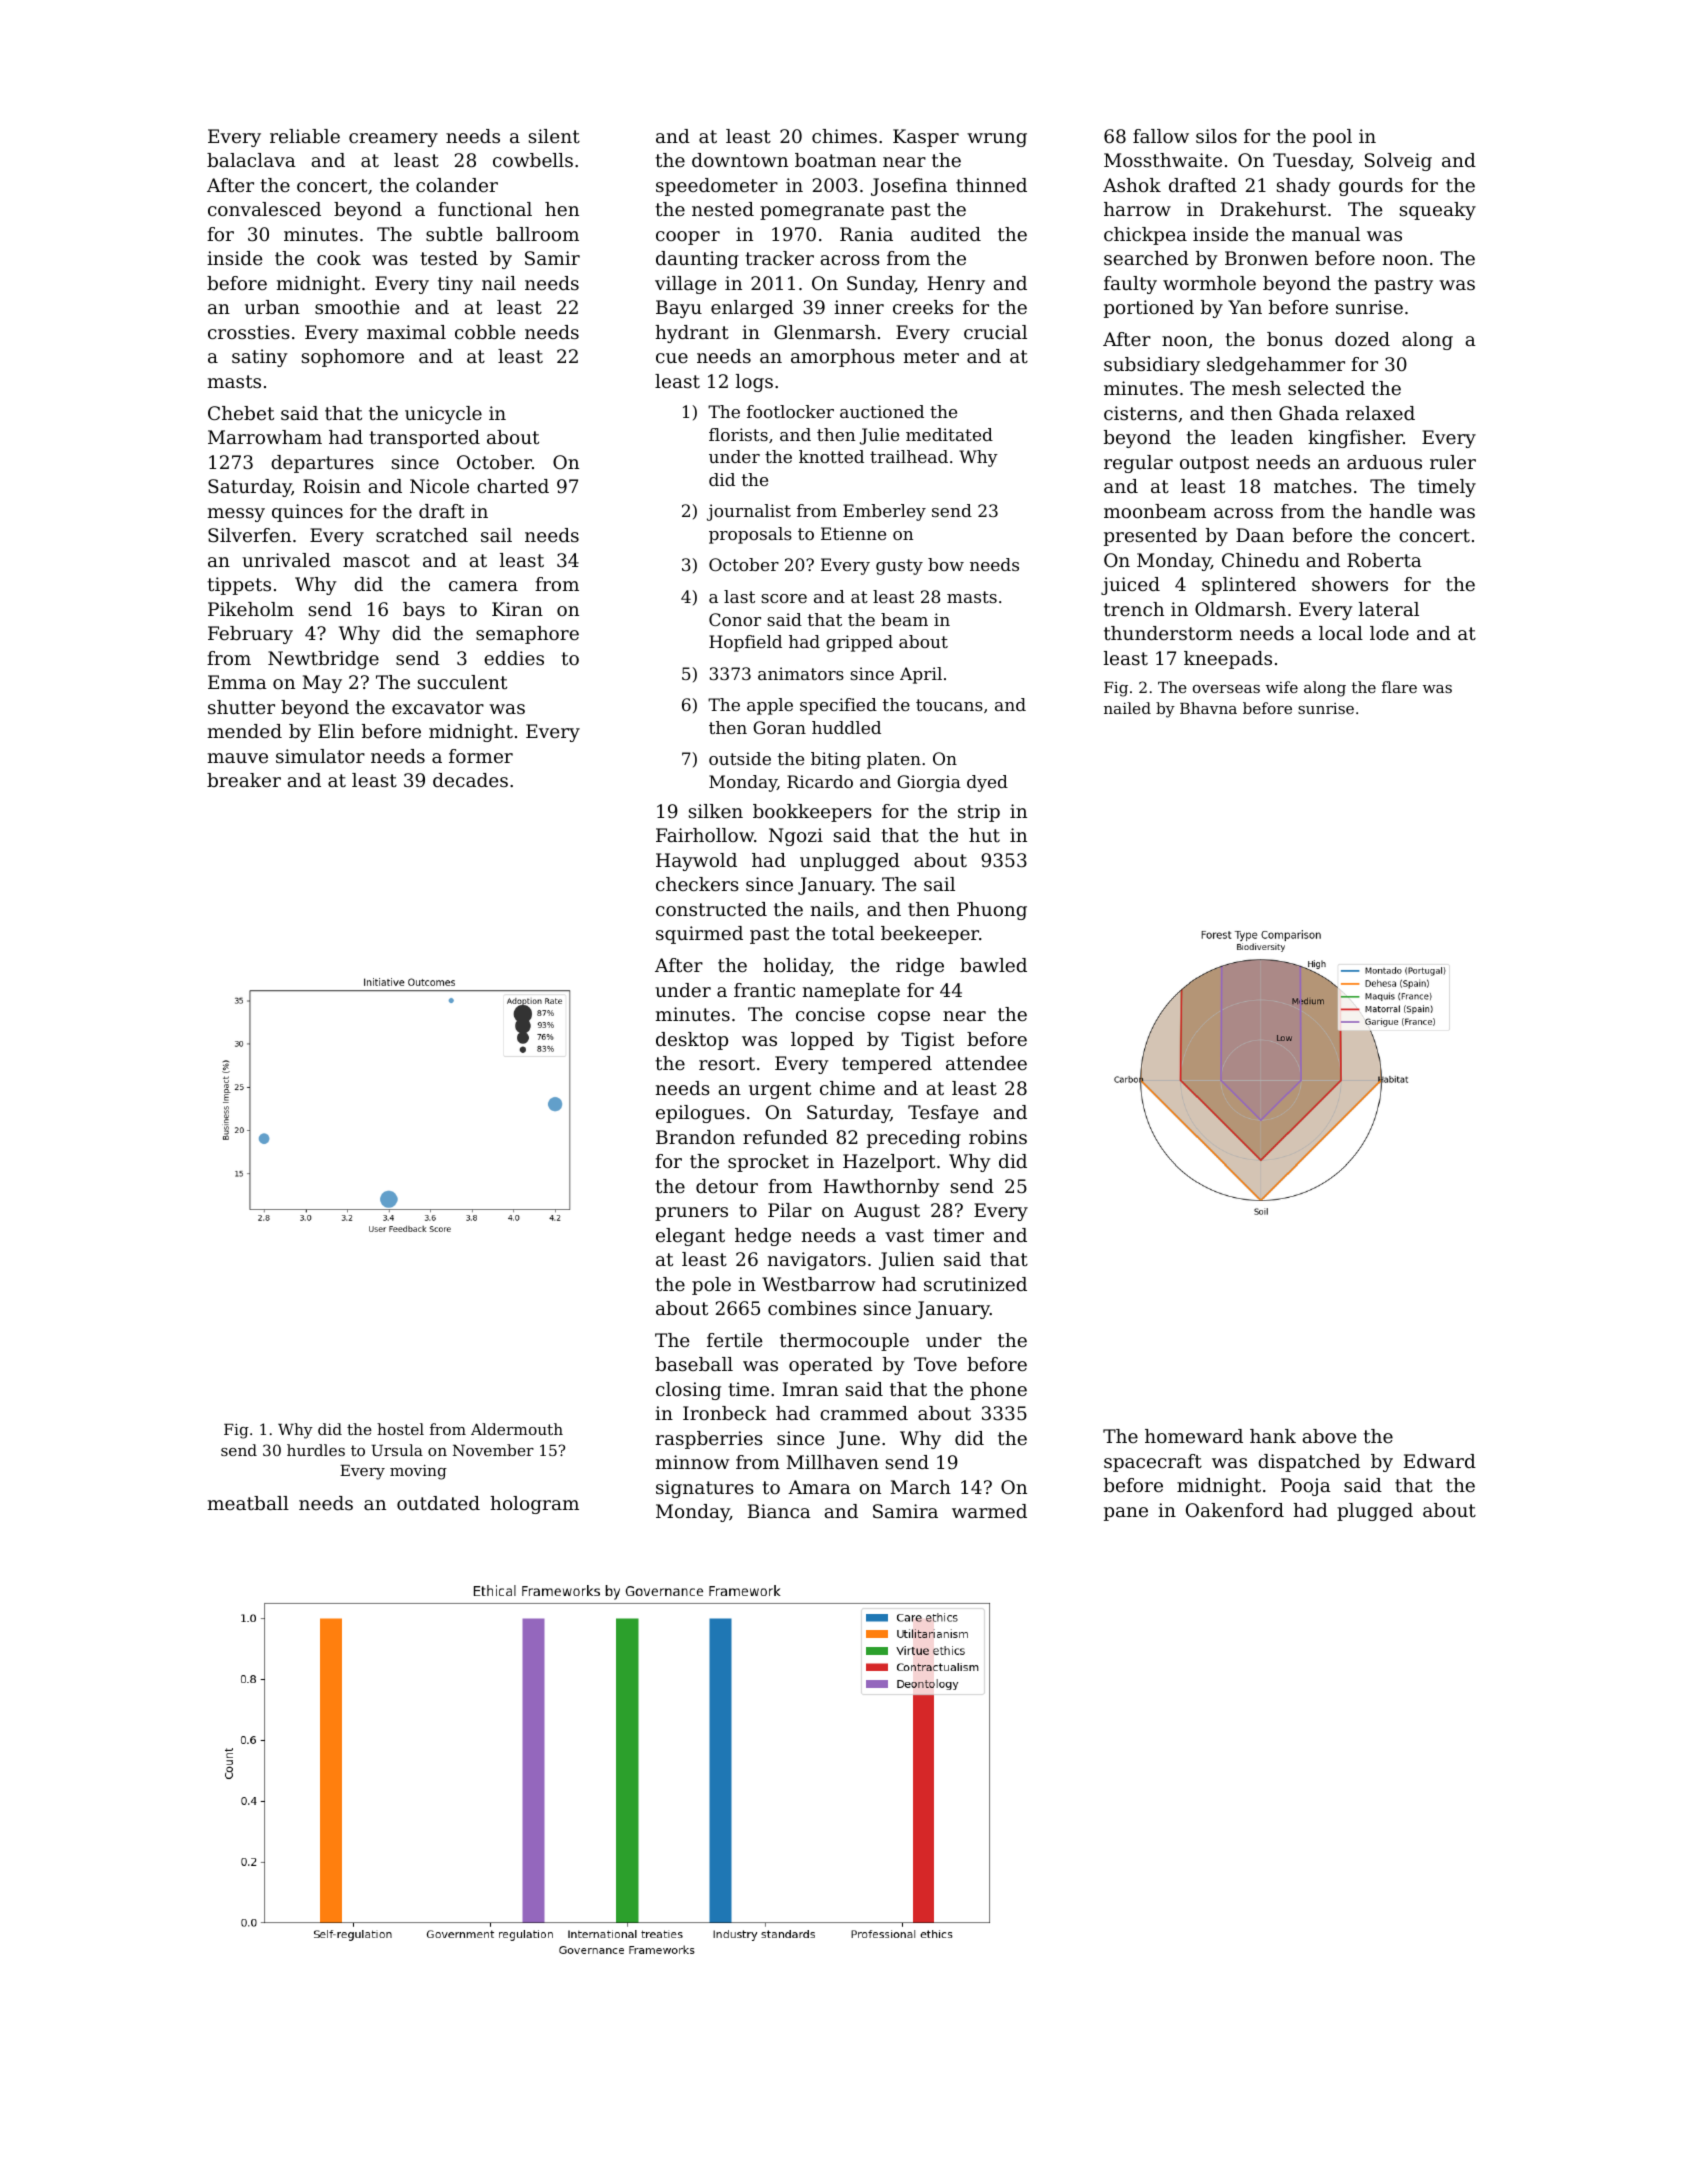  What do you see at coordinates (956, 285) in the screenshot?
I see `Henry` at bounding box center [956, 285].
